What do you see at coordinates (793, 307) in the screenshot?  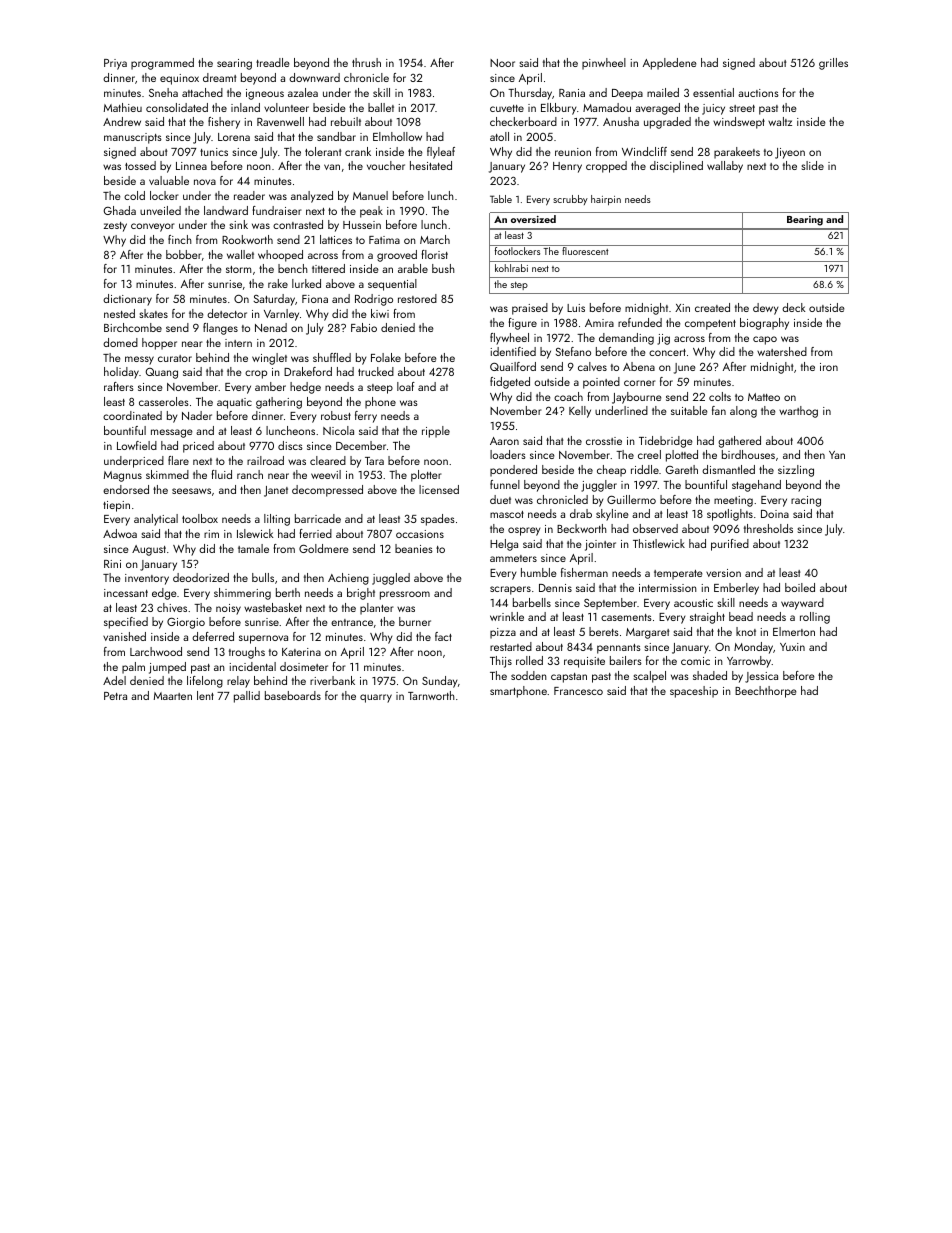 I see `deck` at bounding box center [793, 307].
